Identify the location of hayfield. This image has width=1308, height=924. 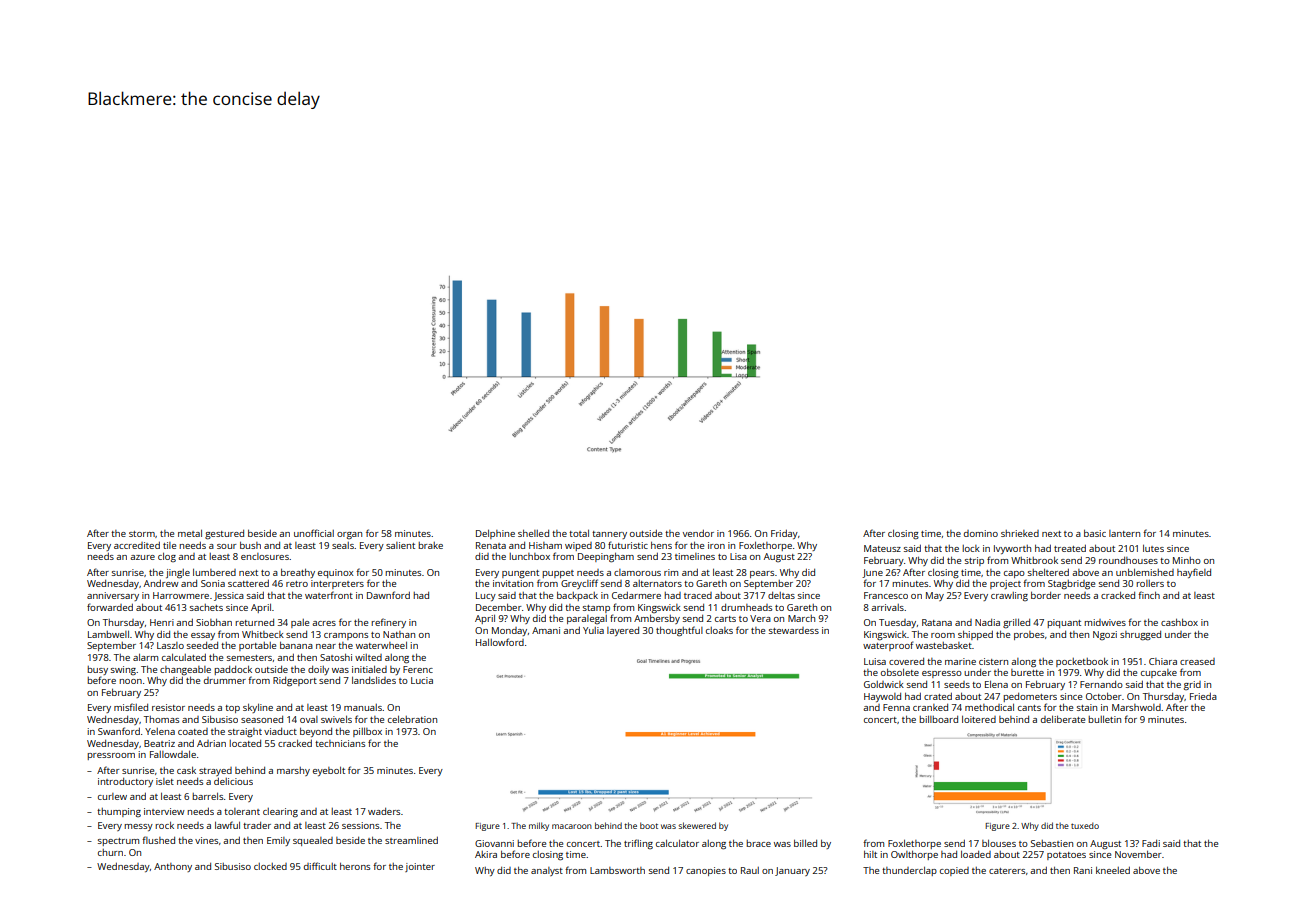
(1194, 573).
